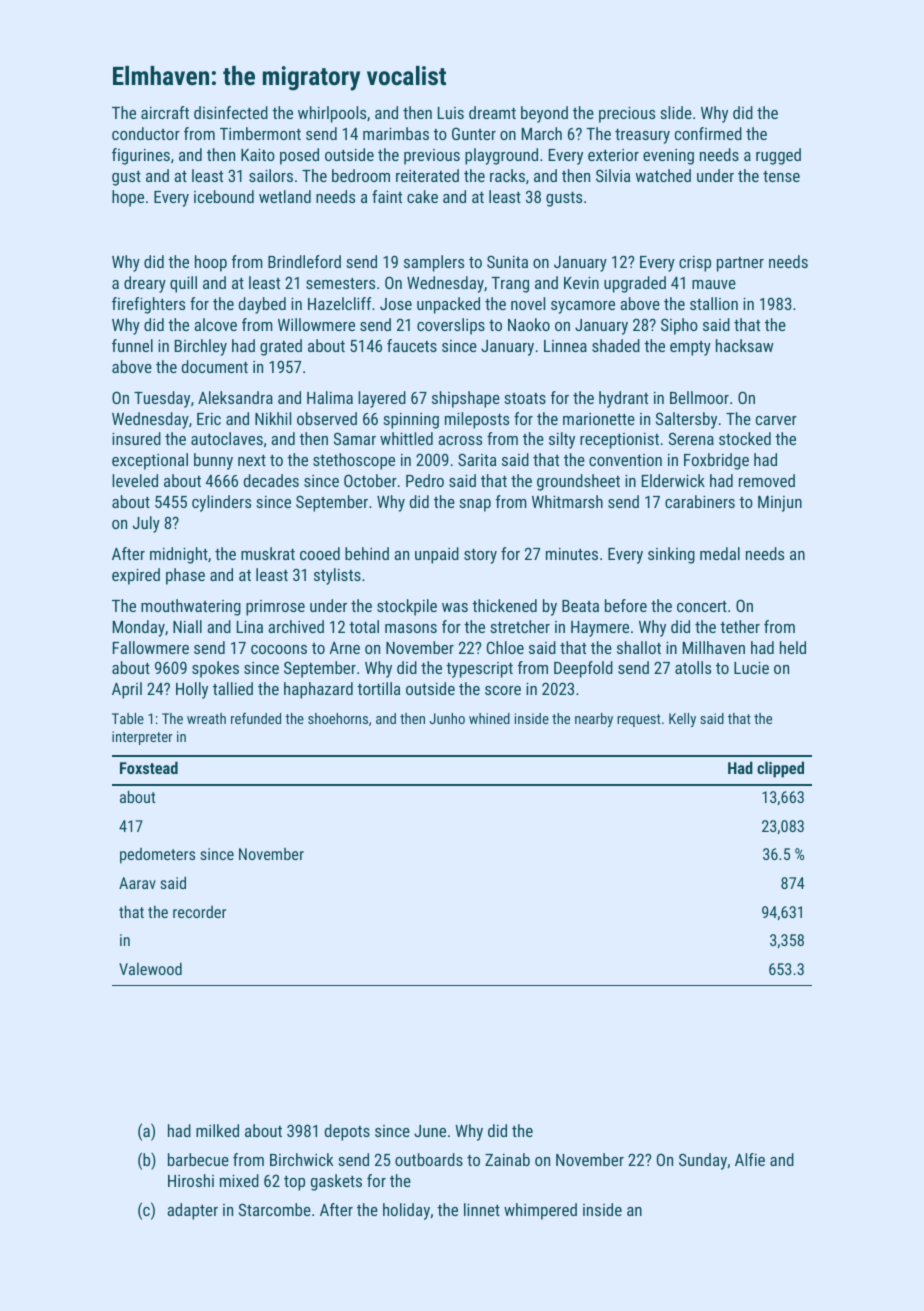  Describe the element at coordinates (150, 968) in the screenshot. I see `Valewood` at that location.
